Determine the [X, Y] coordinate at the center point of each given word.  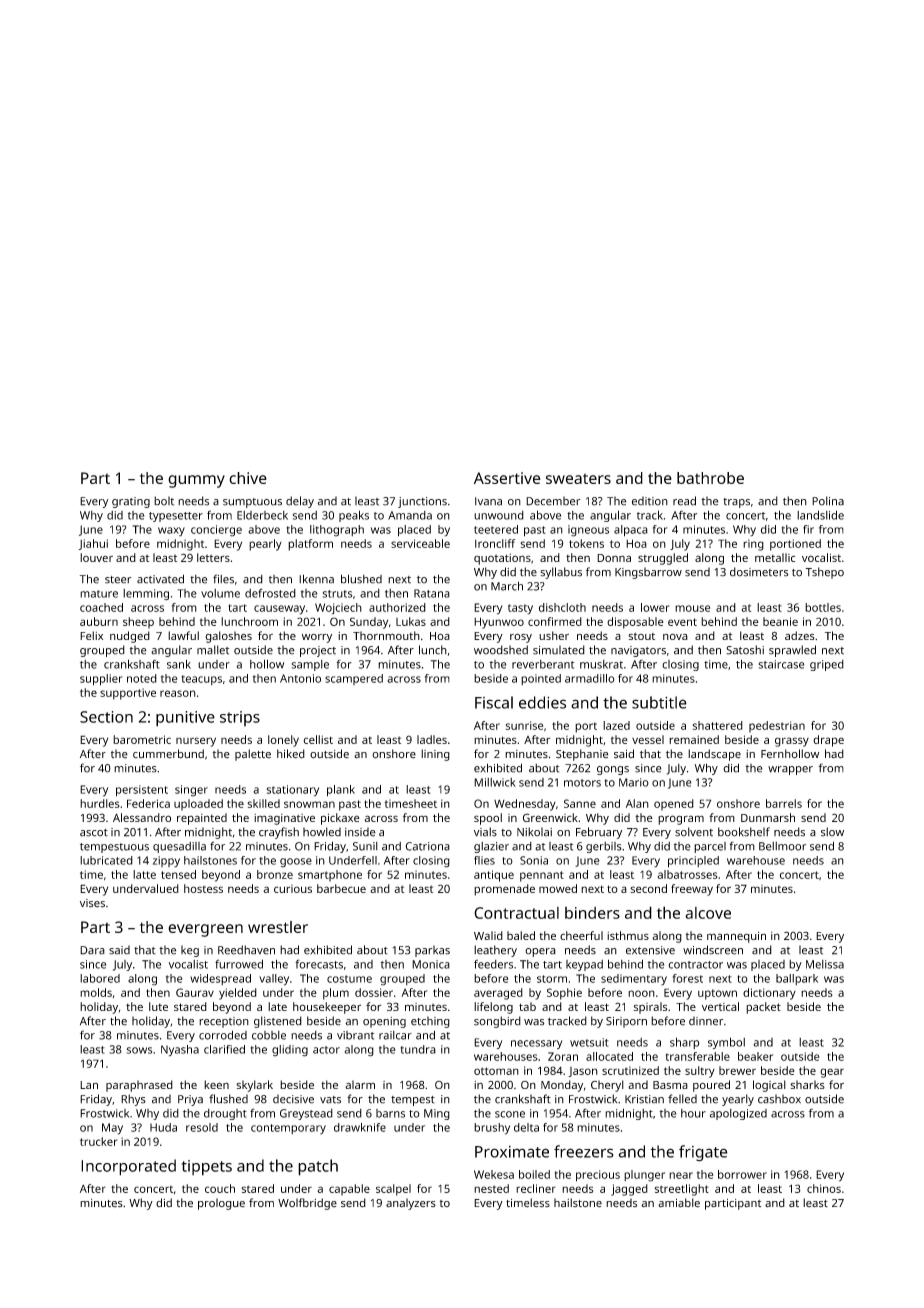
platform [310, 545]
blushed [361, 579]
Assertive [507, 478]
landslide [820, 515]
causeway [279, 610]
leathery [495, 951]
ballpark [797, 979]
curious [293, 889]
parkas [432, 951]
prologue [221, 1204]
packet [763, 1008]
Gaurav [195, 992]
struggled [663, 559]
